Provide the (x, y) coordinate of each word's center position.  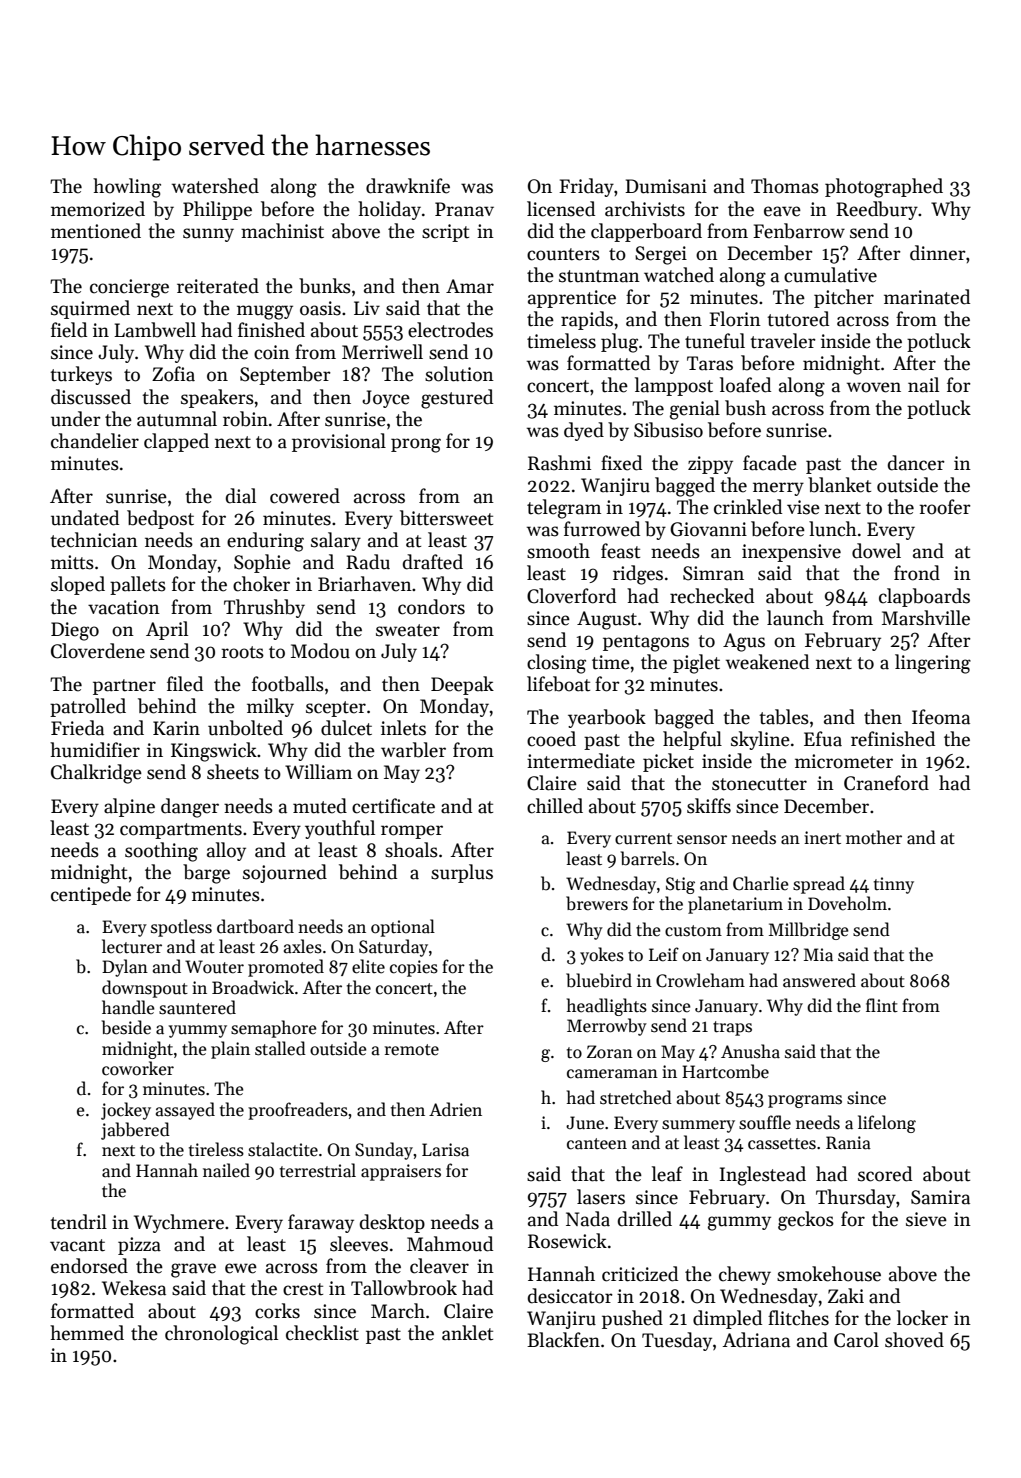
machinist (282, 231)
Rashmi (559, 463)
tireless (216, 1149)
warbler (413, 750)
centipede (91, 895)
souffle (765, 1122)
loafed (745, 385)
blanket (839, 485)
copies (414, 968)
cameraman (612, 1074)
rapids (587, 320)
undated (85, 518)
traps (732, 1028)
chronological (221, 1335)
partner (124, 687)
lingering (933, 664)
